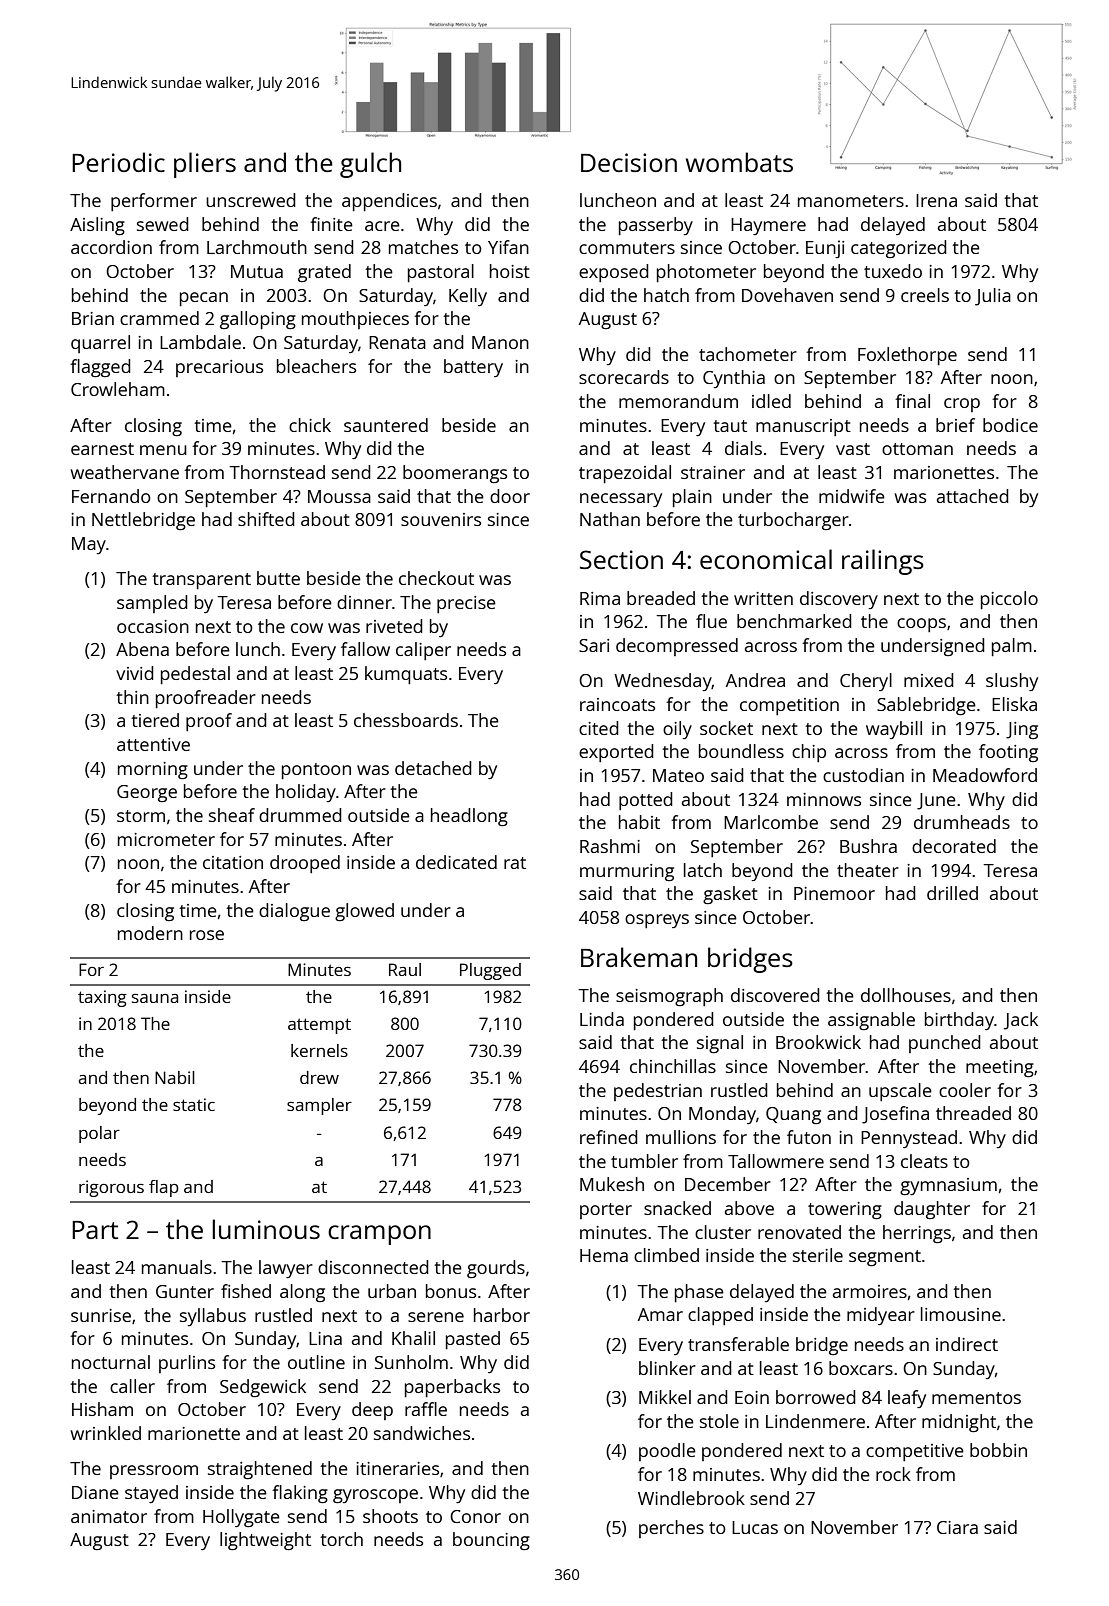 The height and width of the page is (1606, 1109). What do you see at coordinates (657, 921) in the page?
I see `ospreys` at bounding box center [657, 921].
